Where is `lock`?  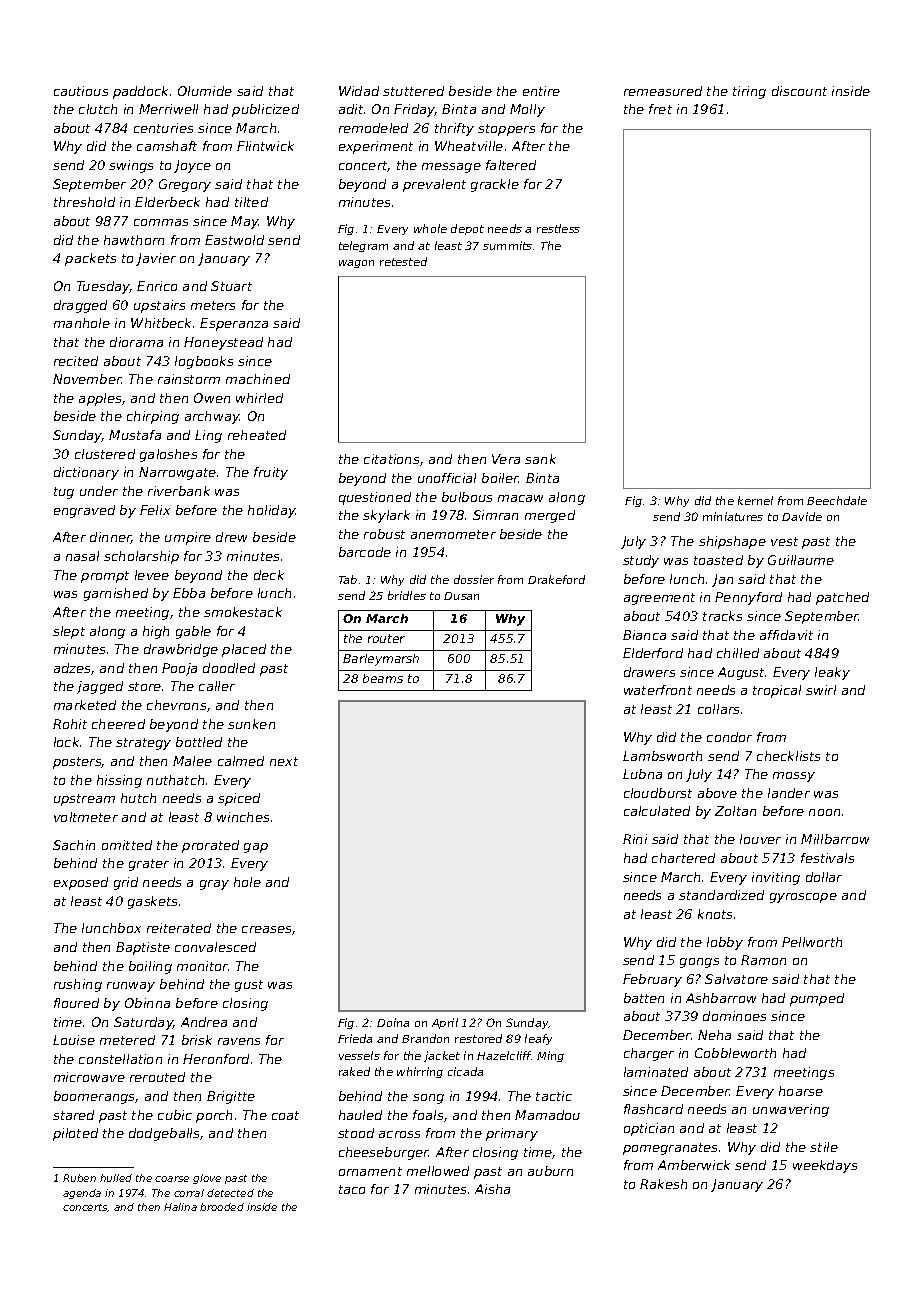
lock is located at coordinates (66, 742).
